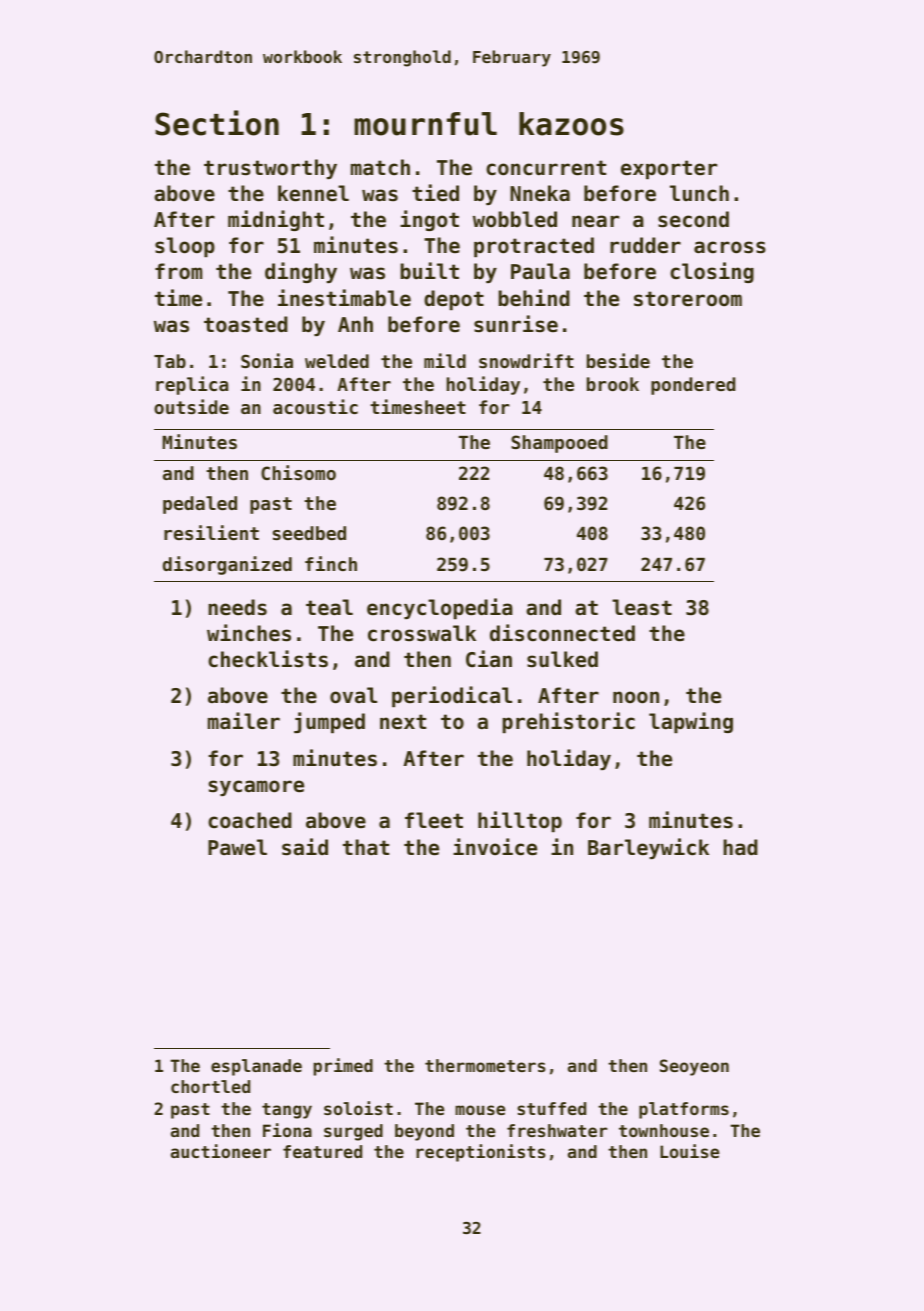 The height and width of the page is (1311, 924). I want to click on sloop, so click(185, 247).
